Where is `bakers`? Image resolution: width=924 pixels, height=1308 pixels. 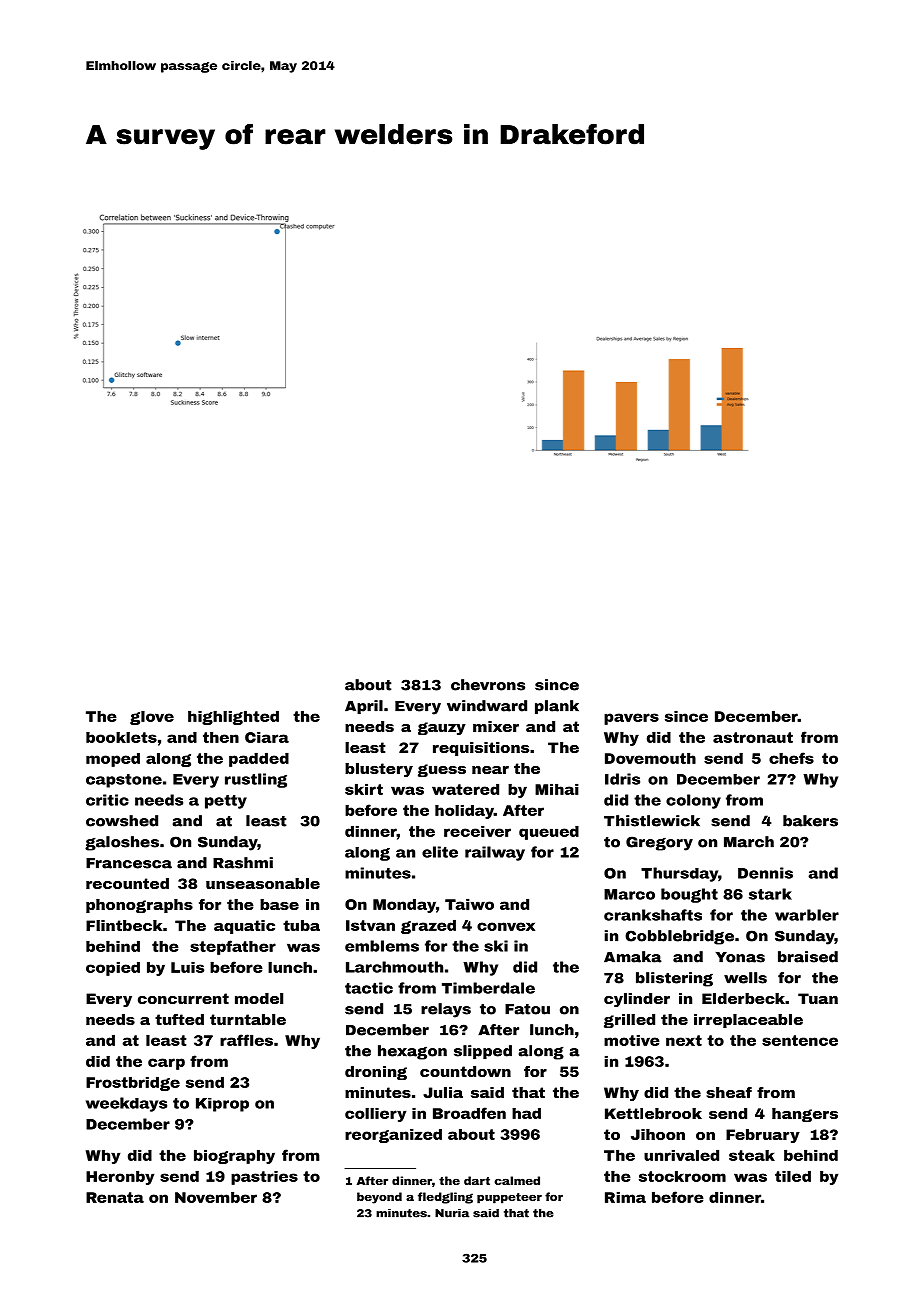
bakers is located at coordinates (810, 821).
